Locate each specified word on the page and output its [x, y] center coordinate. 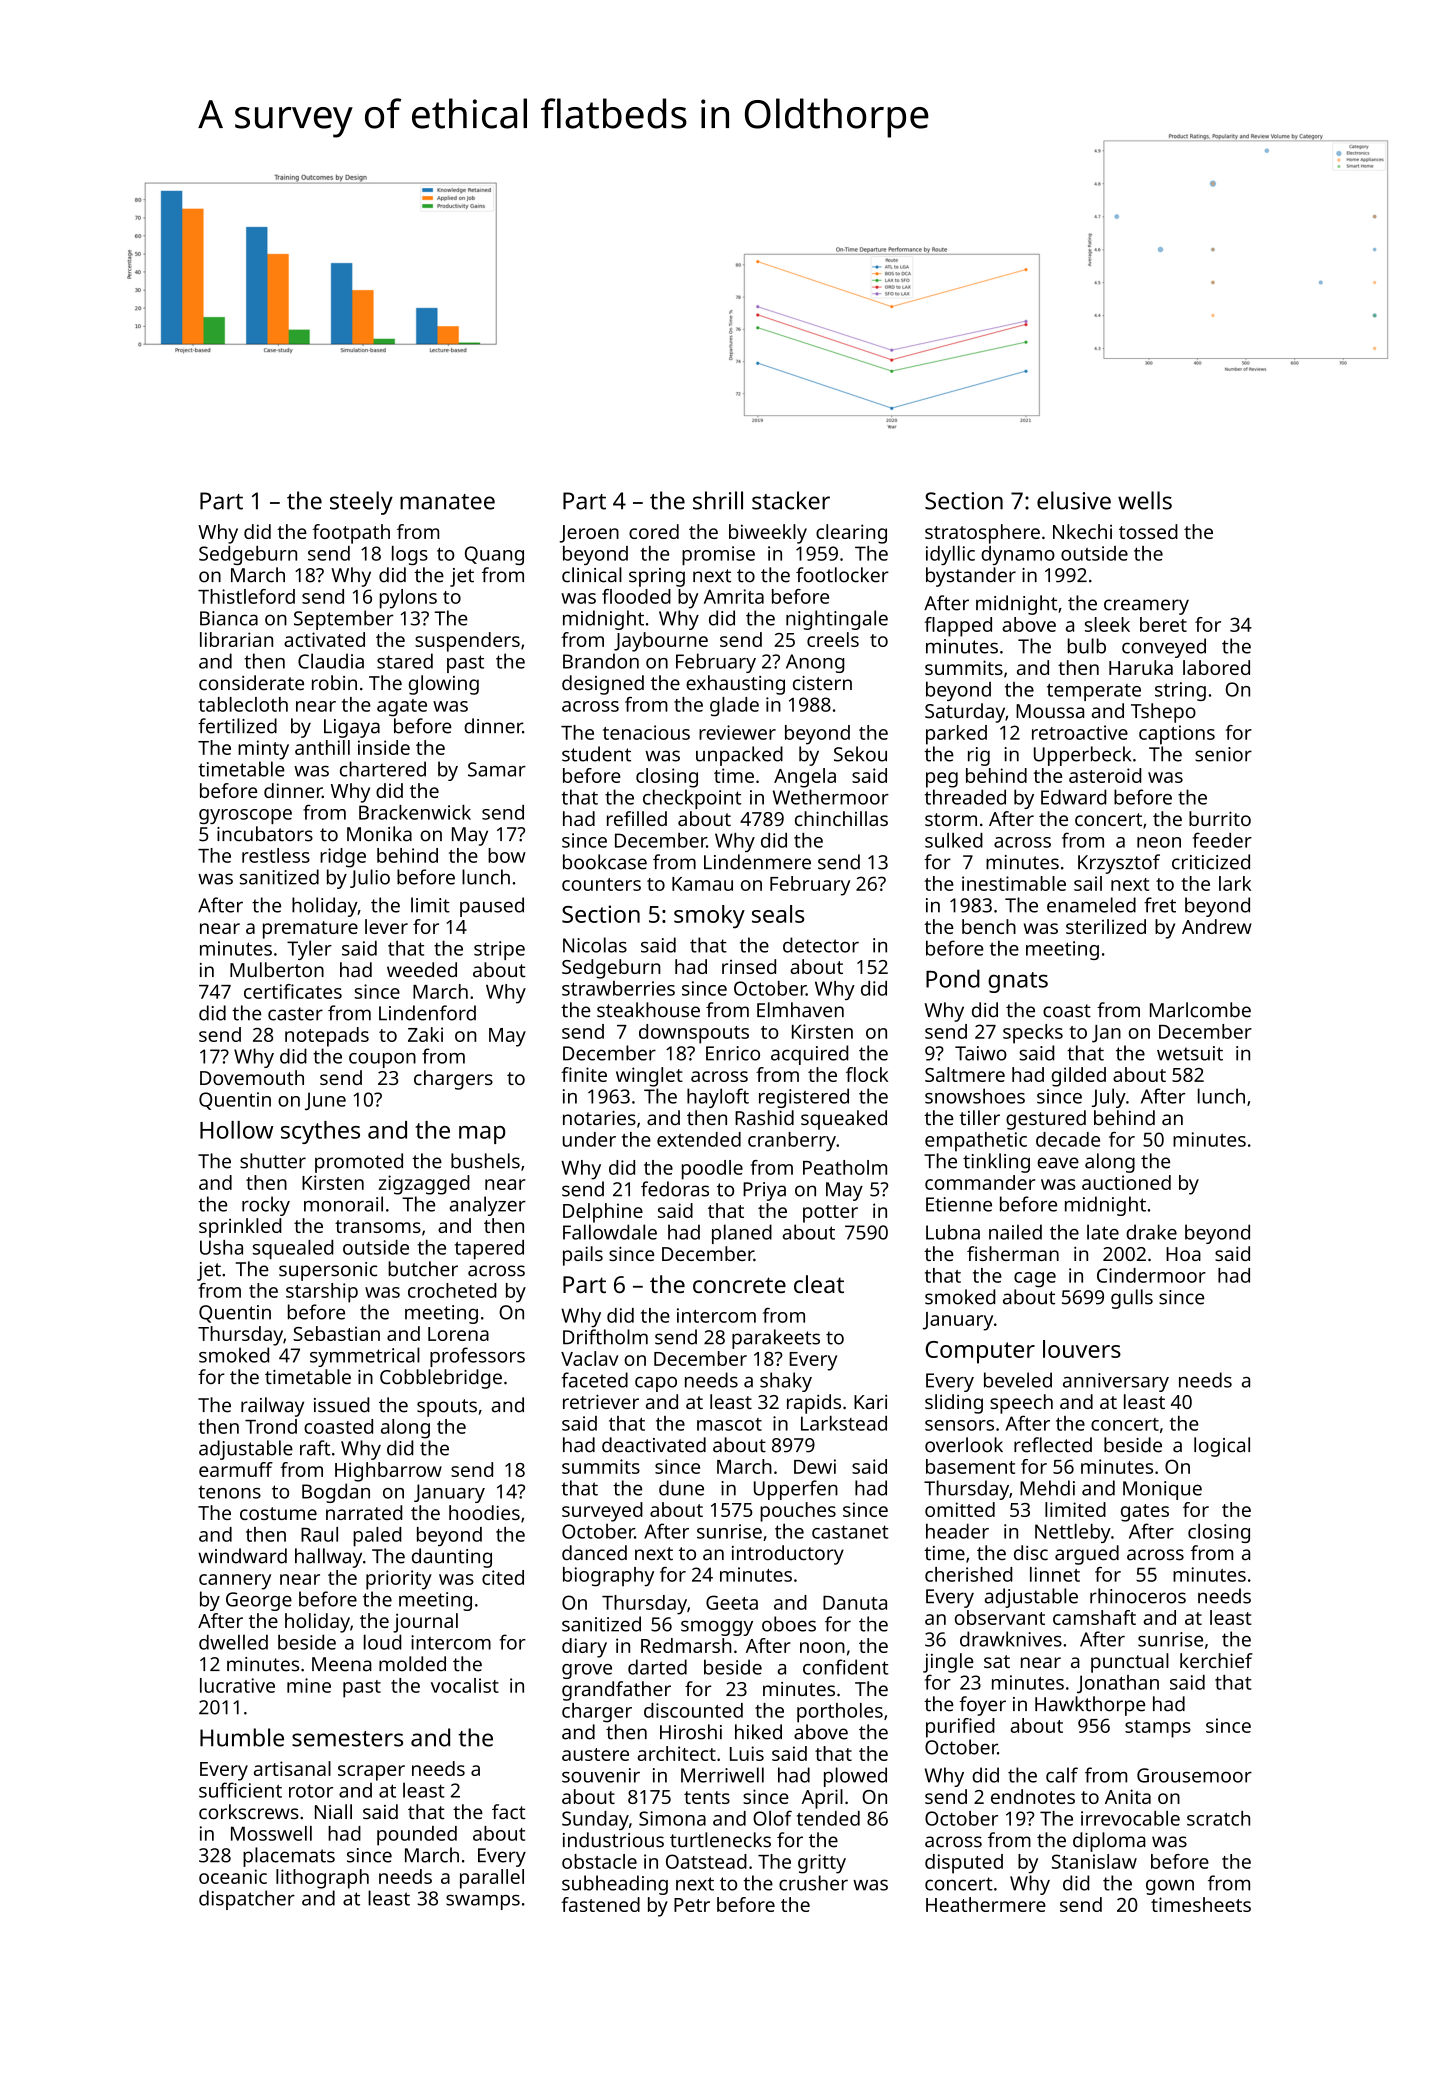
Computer [980, 1352]
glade [734, 707]
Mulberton [277, 970]
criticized [1211, 862]
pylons [408, 599]
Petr [692, 1905]
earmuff [236, 1469]
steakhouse [648, 1010]
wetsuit [1190, 1053]
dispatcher [247, 1900]
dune [681, 1488]
